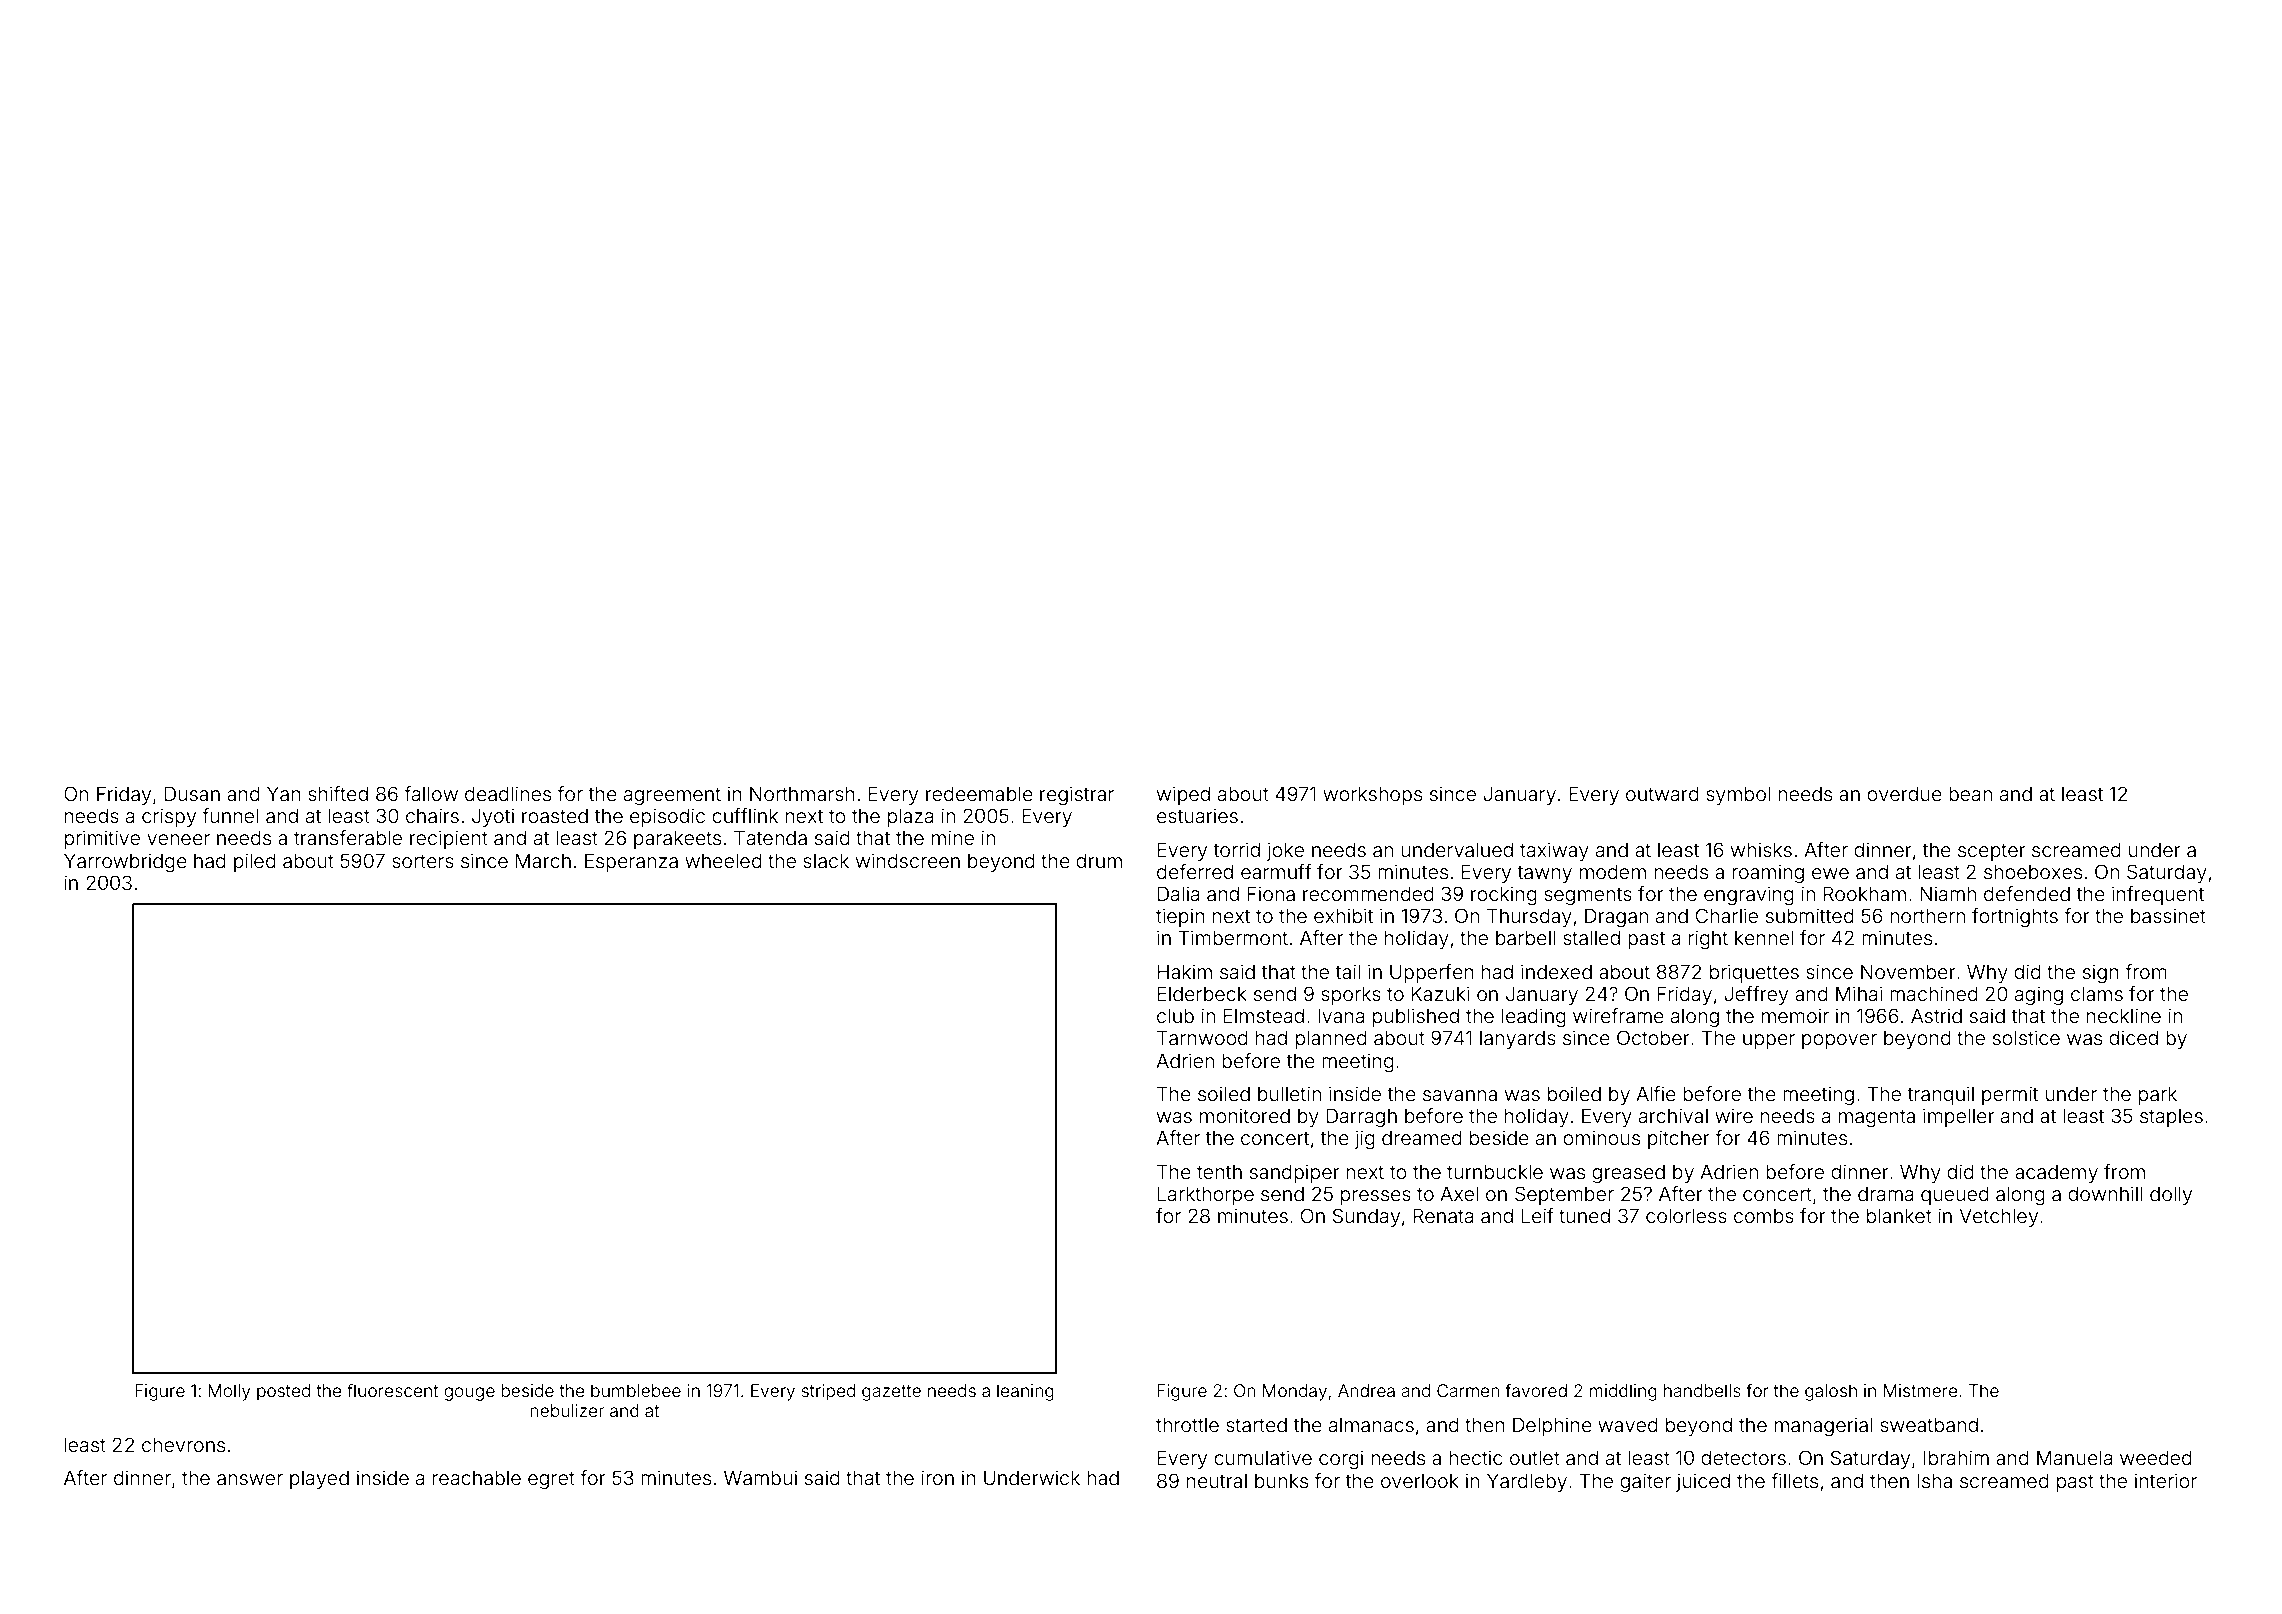 Image resolution: width=2282 pixels, height=1614 pixels. What do you see at coordinates (1998, 1217) in the image?
I see `Vetchley` at bounding box center [1998, 1217].
